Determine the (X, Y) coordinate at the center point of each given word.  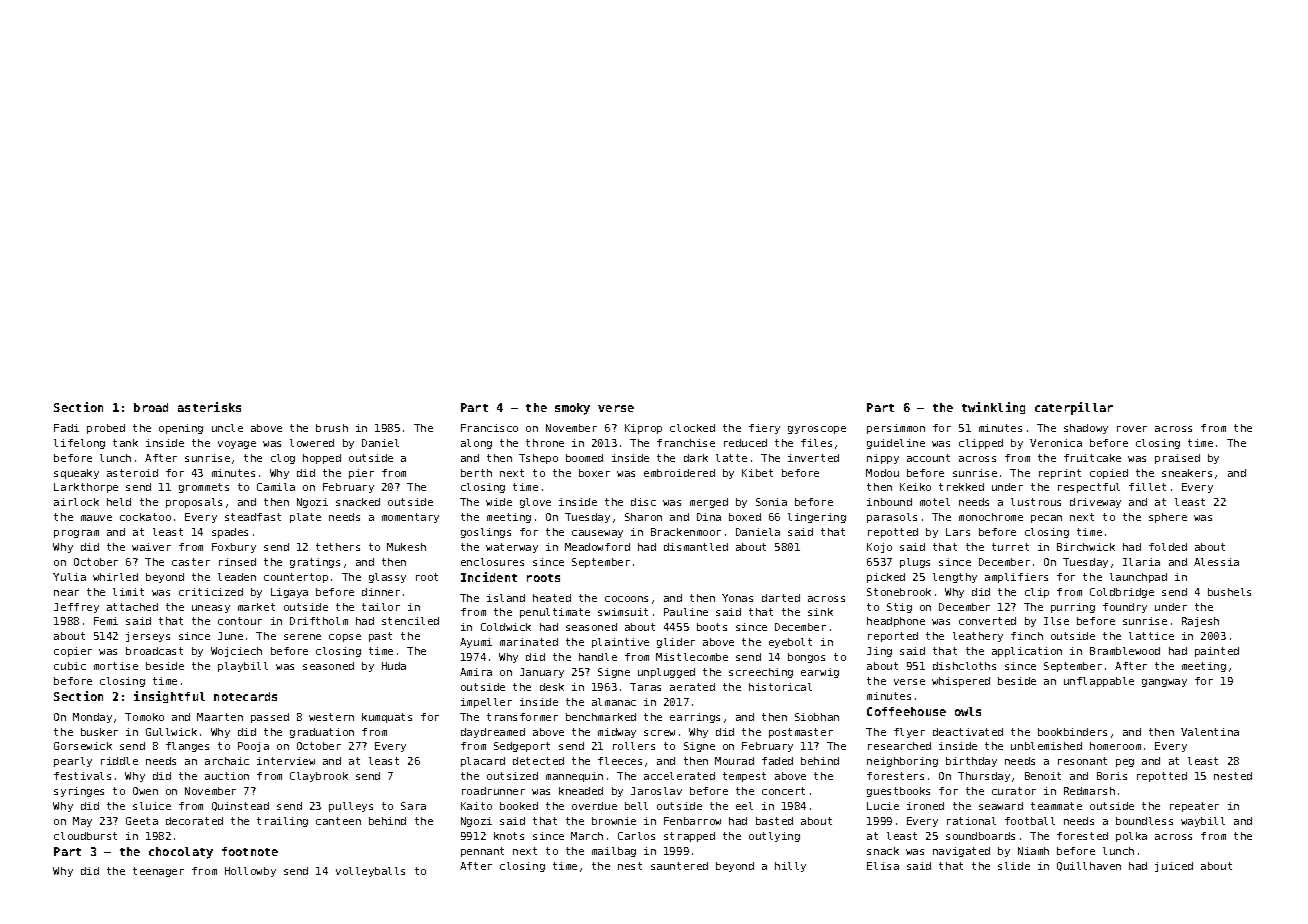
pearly (73, 762)
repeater (1194, 807)
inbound (889, 502)
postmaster (801, 733)
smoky (572, 409)
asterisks (209, 407)
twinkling (993, 408)
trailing (282, 822)
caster (191, 562)
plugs (915, 563)
